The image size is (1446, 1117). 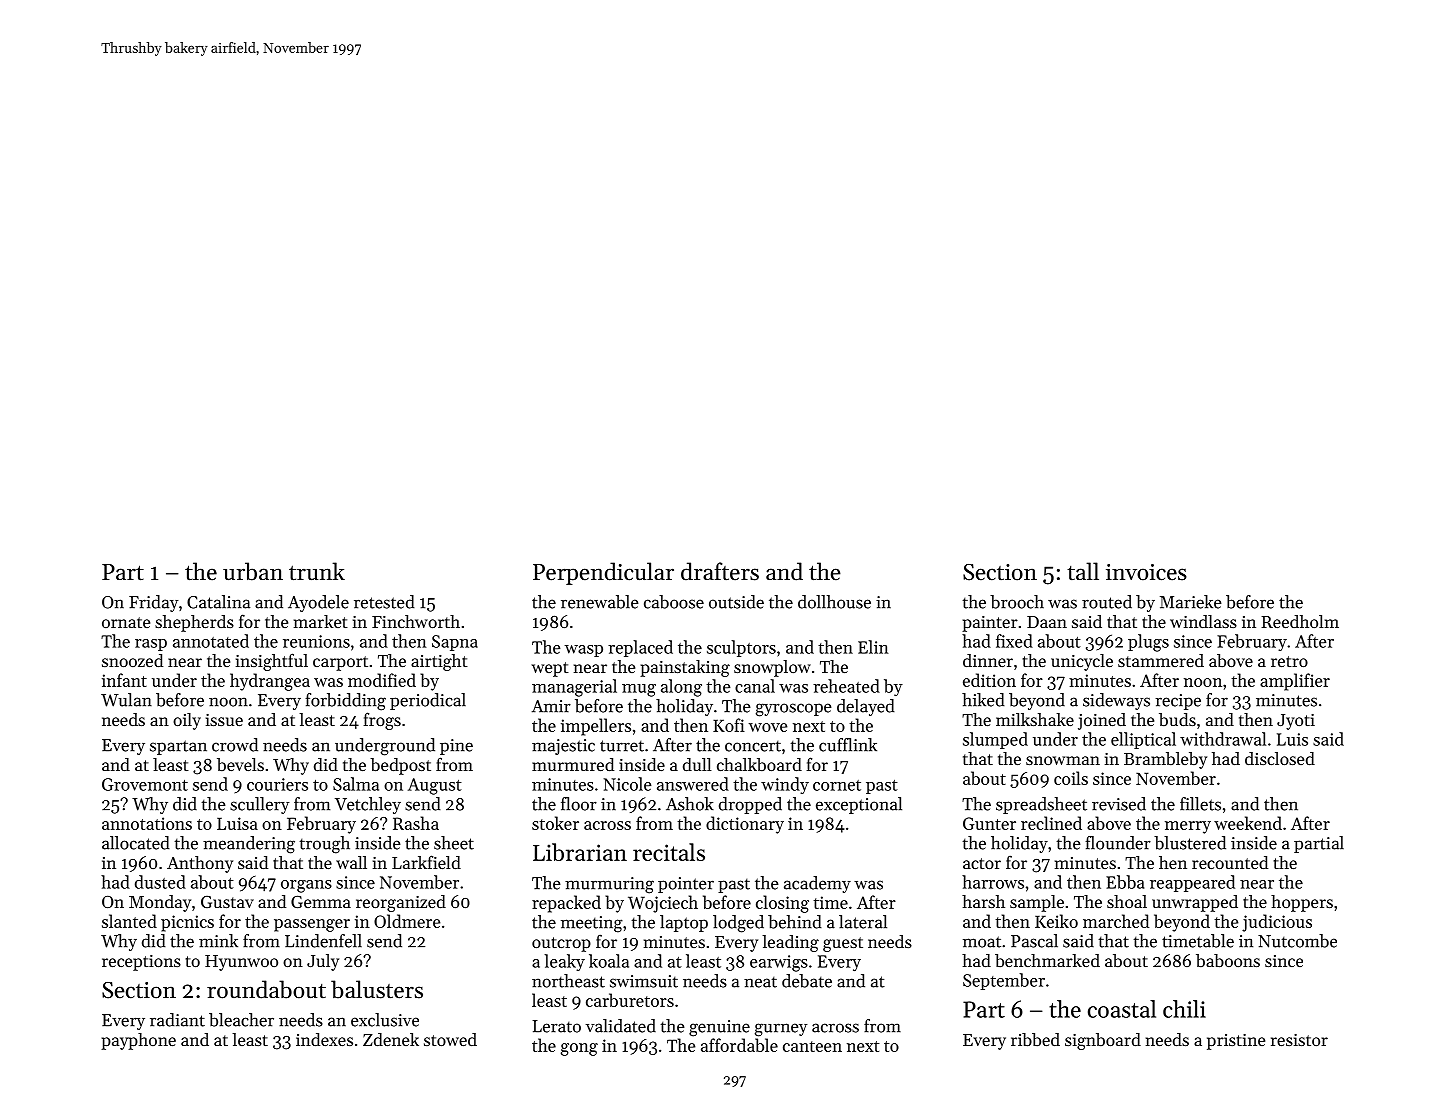 I want to click on meeting, so click(x=592, y=924).
